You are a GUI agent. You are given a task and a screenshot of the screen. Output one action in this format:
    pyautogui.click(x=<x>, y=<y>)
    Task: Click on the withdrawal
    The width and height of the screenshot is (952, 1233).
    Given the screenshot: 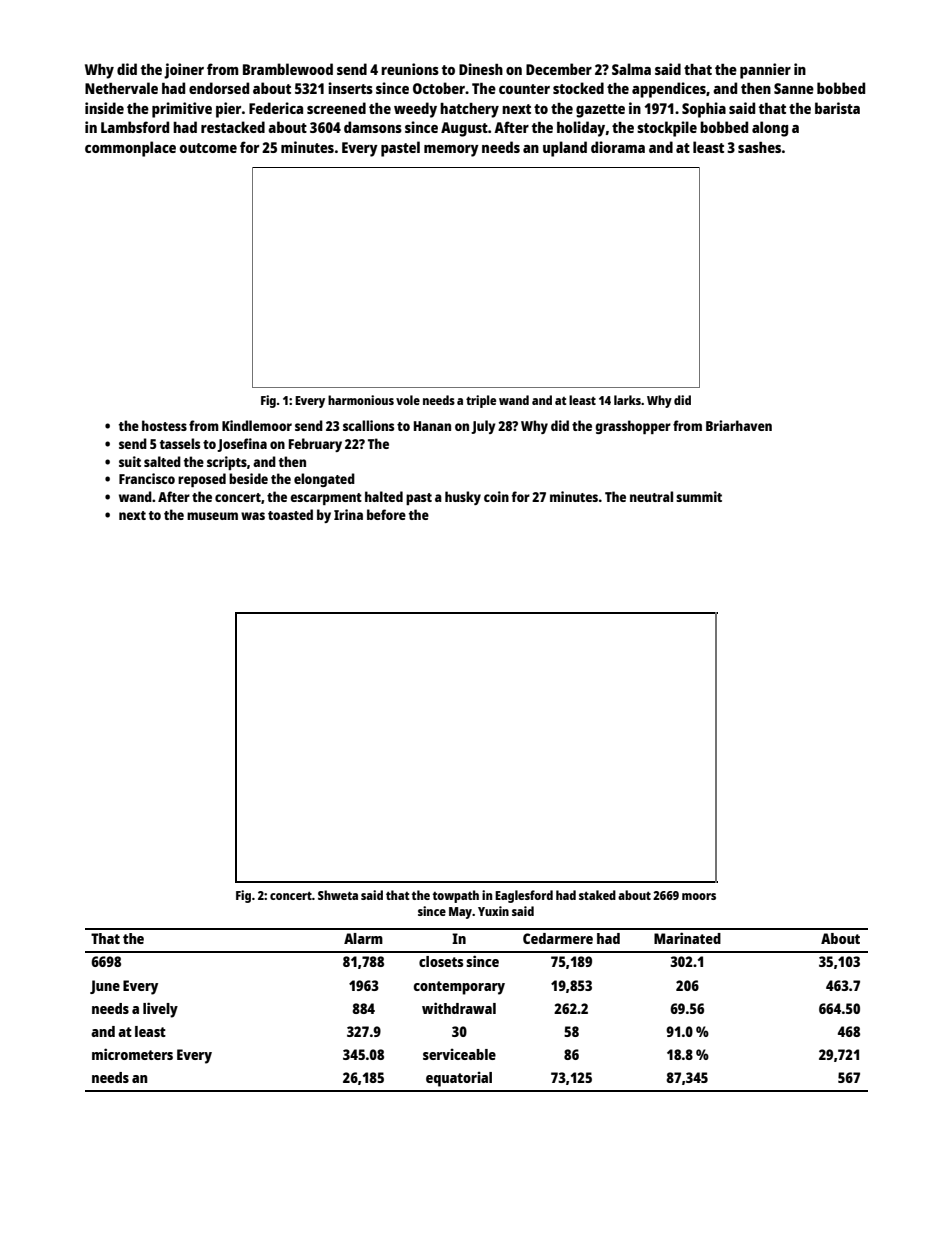 What is the action you would take?
    pyautogui.click(x=459, y=1008)
